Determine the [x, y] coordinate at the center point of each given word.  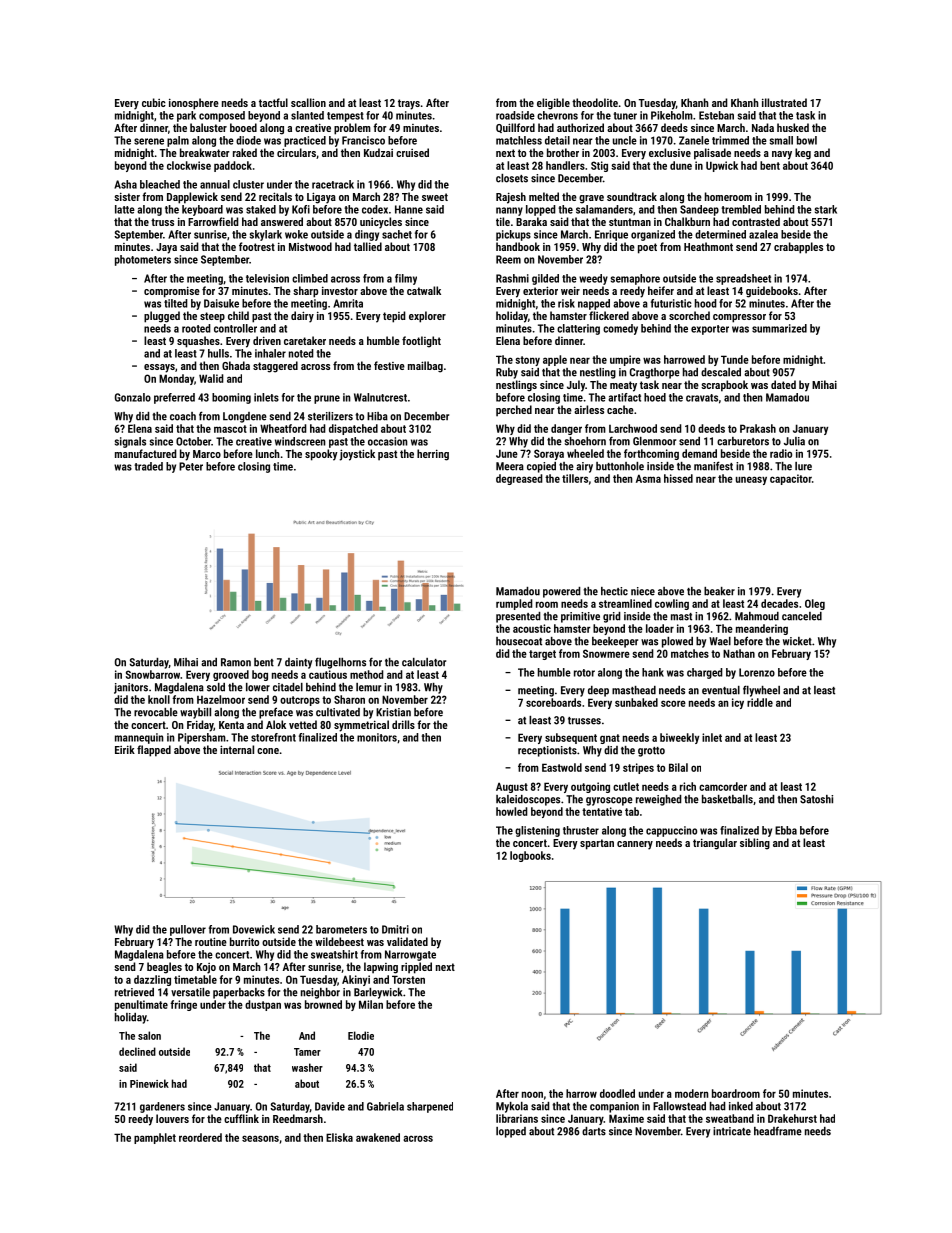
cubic [154, 102]
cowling [672, 604]
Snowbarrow [153, 674]
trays [409, 104]
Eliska [339, 1137]
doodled [617, 1093]
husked [793, 127]
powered [562, 592]
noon [532, 1094]
